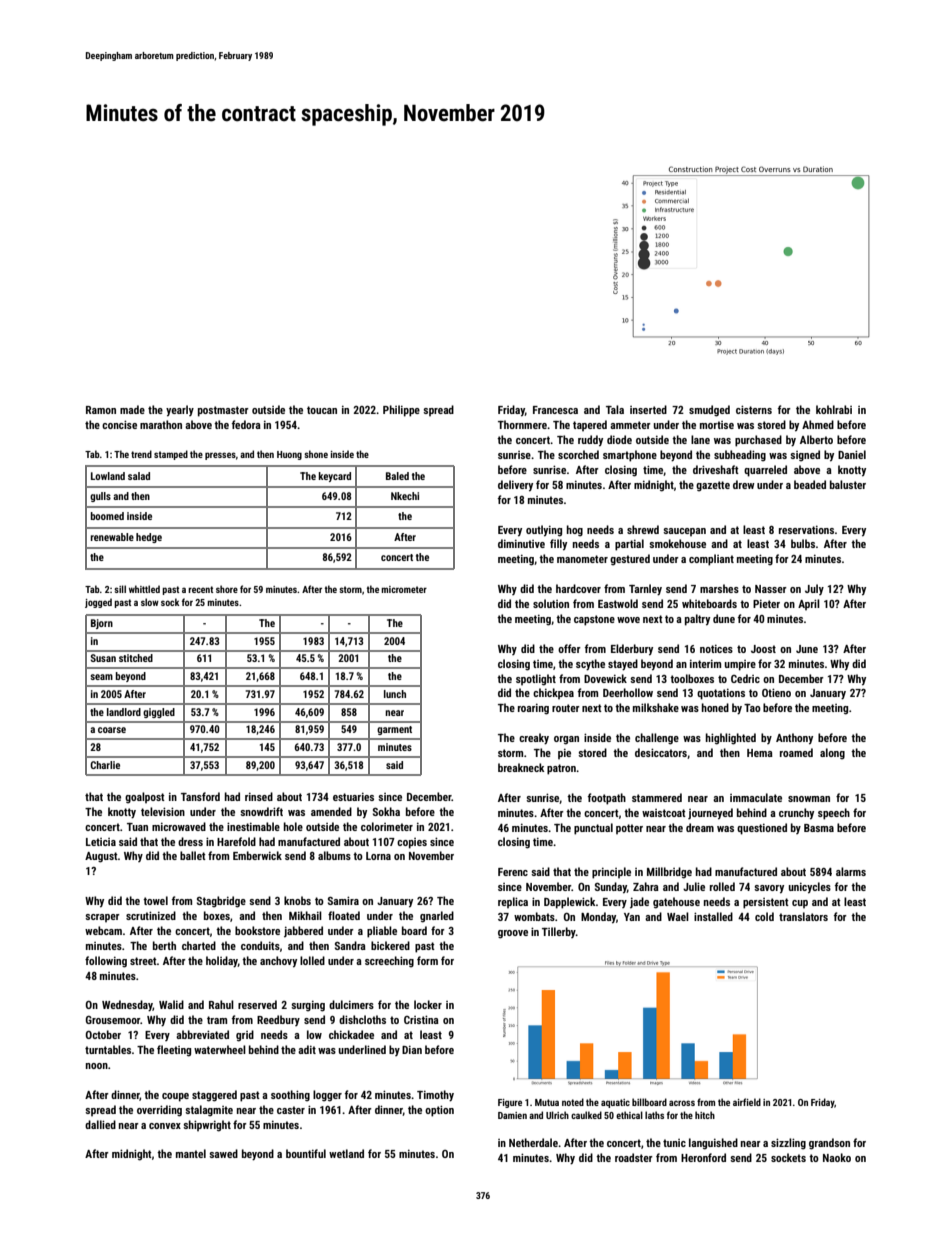  What do you see at coordinates (700, 827) in the screenshot?
I see `dream` at bounding box center [700, 827].
